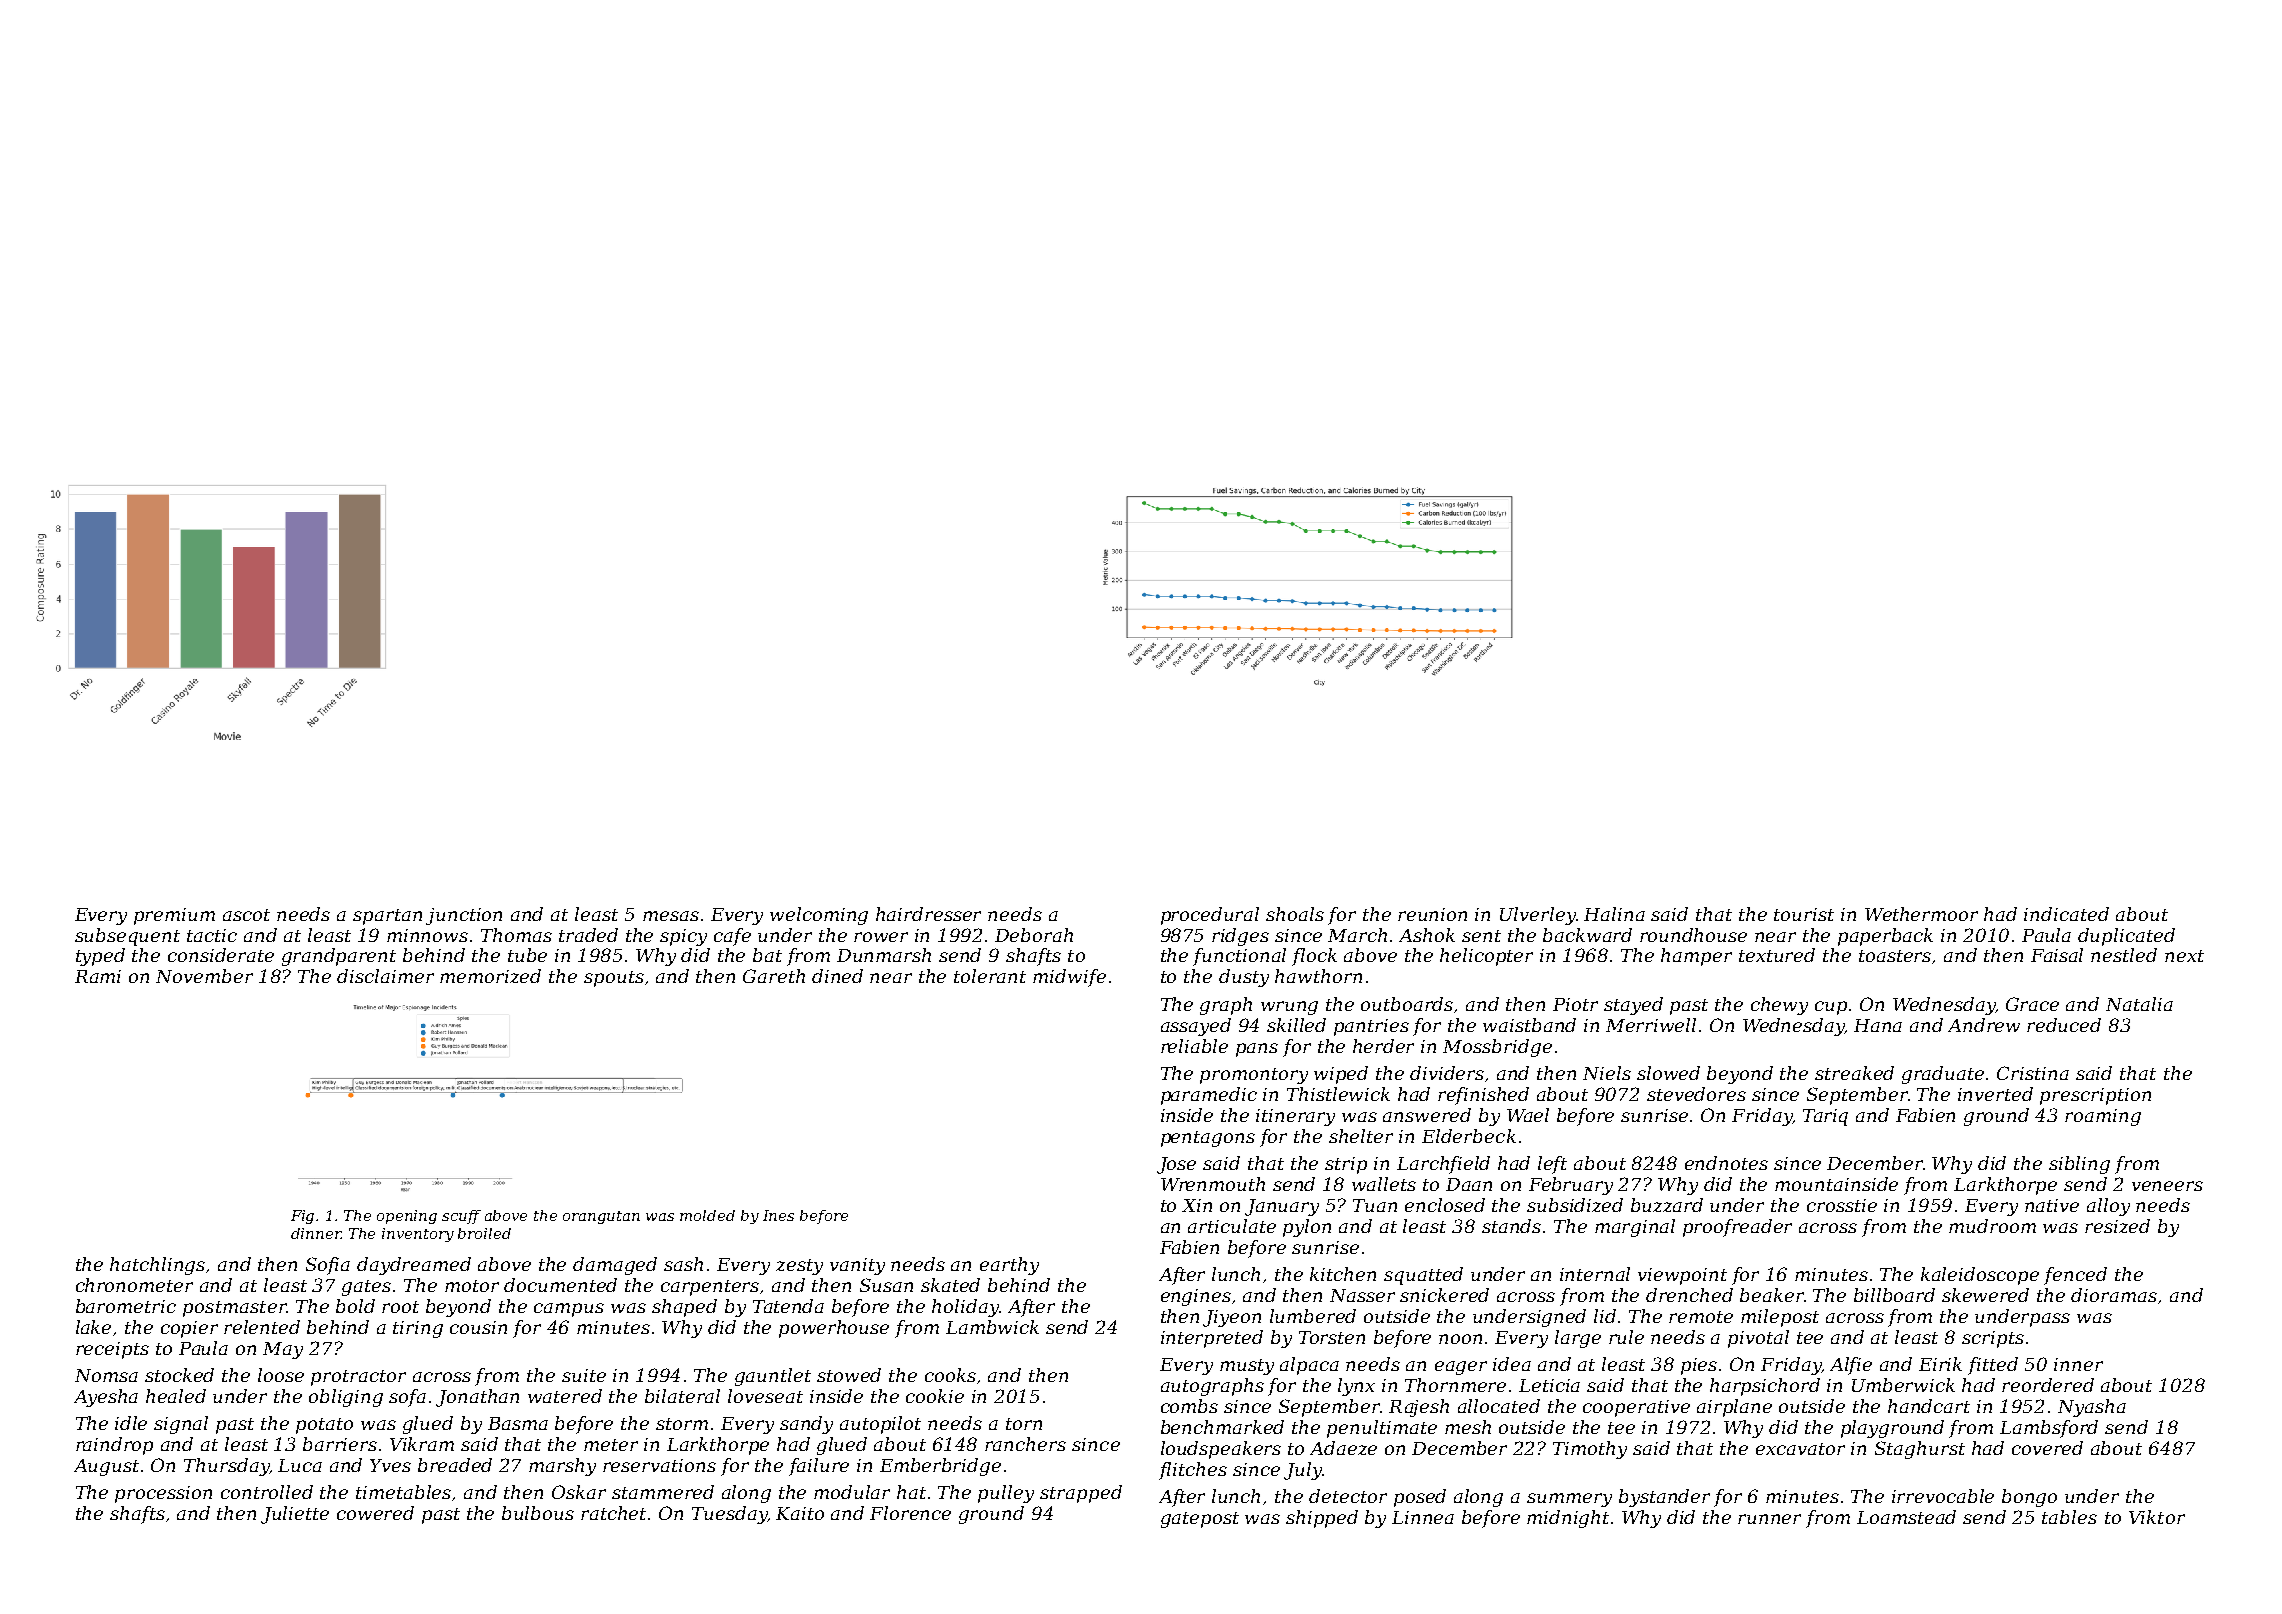 The height and width of the page is (1614, 2282). I want to click on articulate, so click(1232, 1226).
